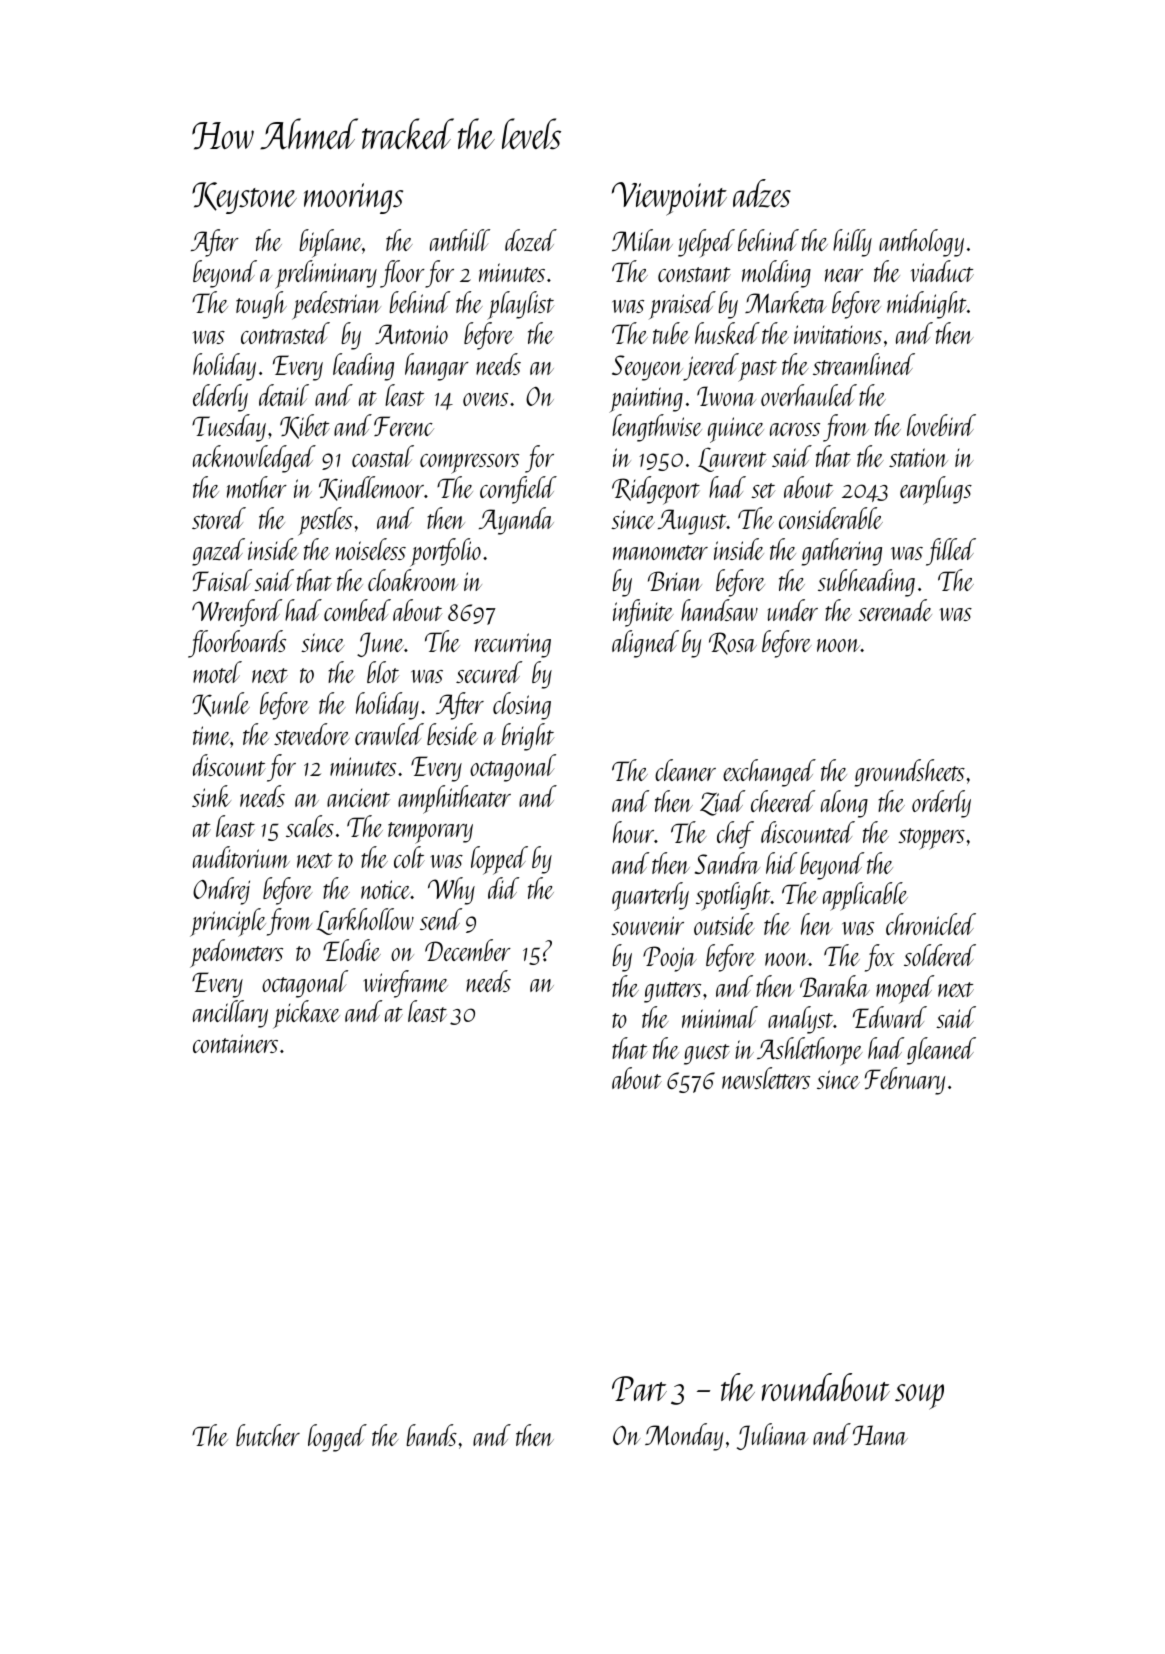 This screenshot has height=1654, width=1165. I want to click on butcher, so click(268, 1435).
